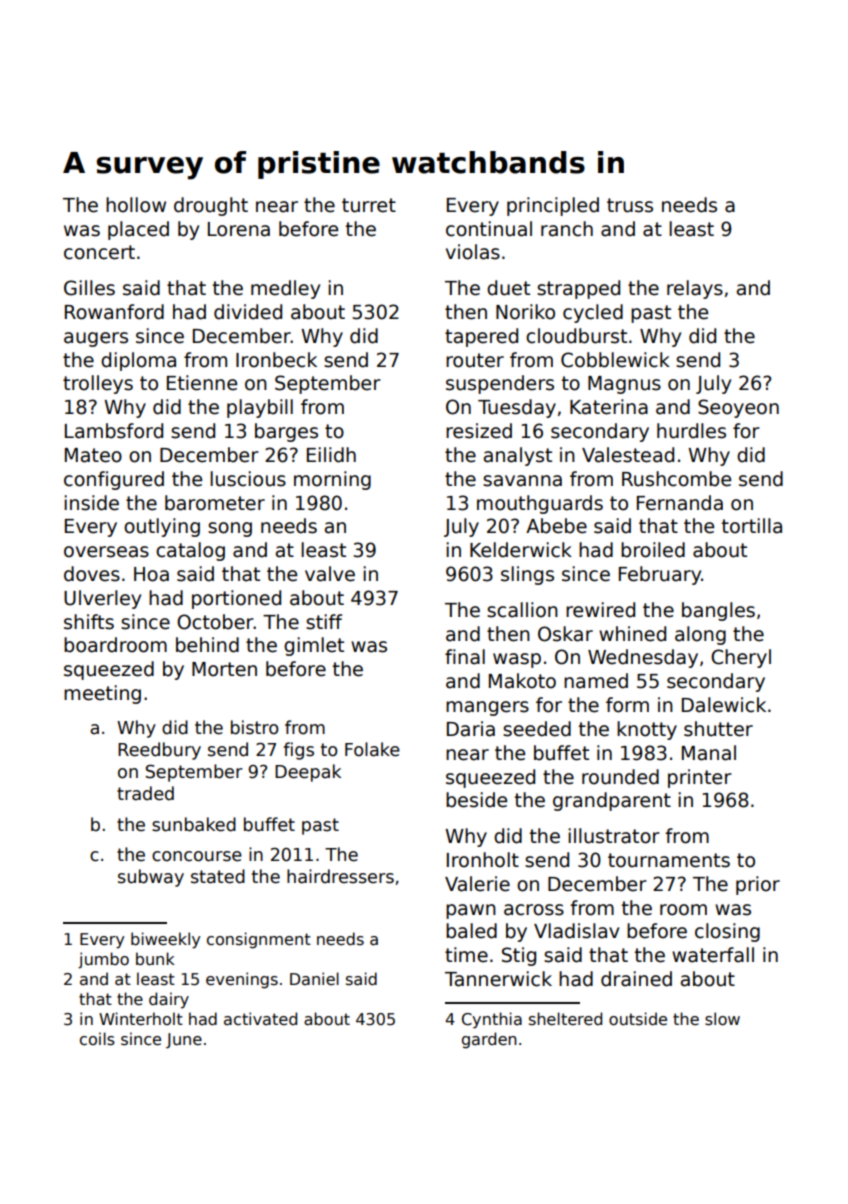 The height and width of the screenshot is (1204, 848). What do you see at coordinates (522, 481) in the screenshot?
I see `savanna` at bounding box center [522, 481].
